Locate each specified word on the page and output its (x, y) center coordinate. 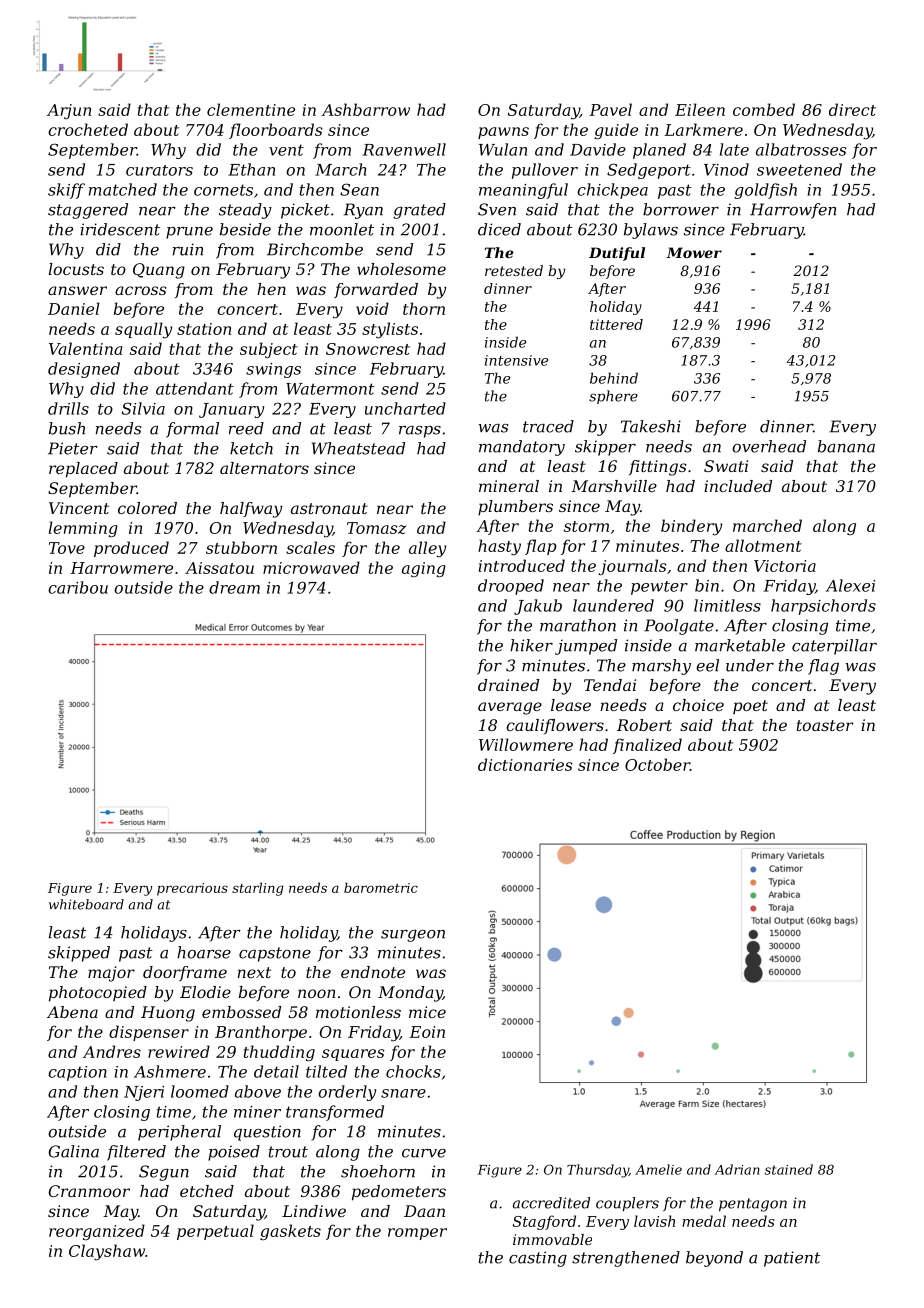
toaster (825, 725)
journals (632, 567)
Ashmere (170, 1071)
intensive (516, 360)
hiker (531, 645)
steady (245, 211)
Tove (67, 548)
